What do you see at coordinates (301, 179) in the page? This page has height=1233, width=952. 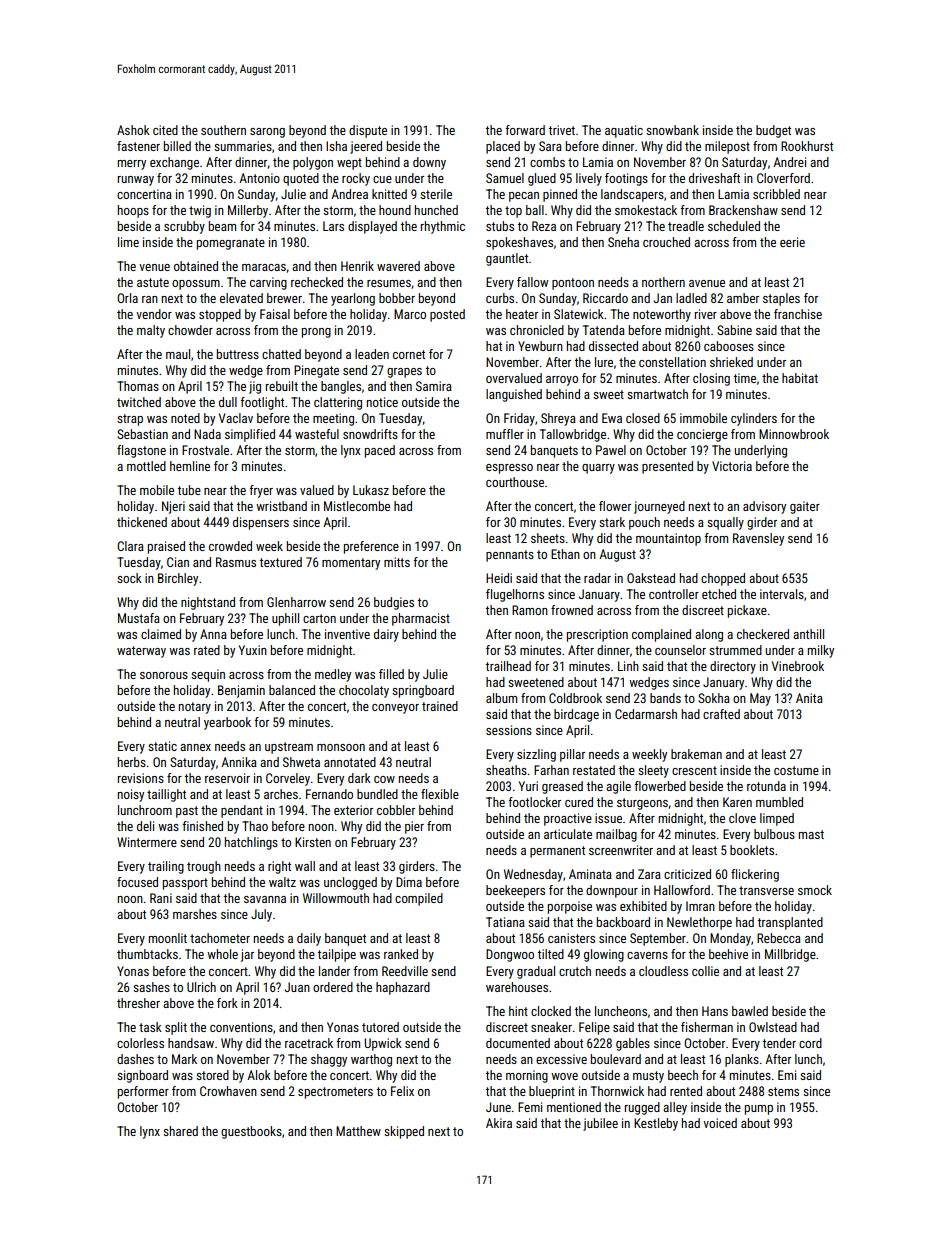 I see `quoted` at bounding box center [301, 179].
